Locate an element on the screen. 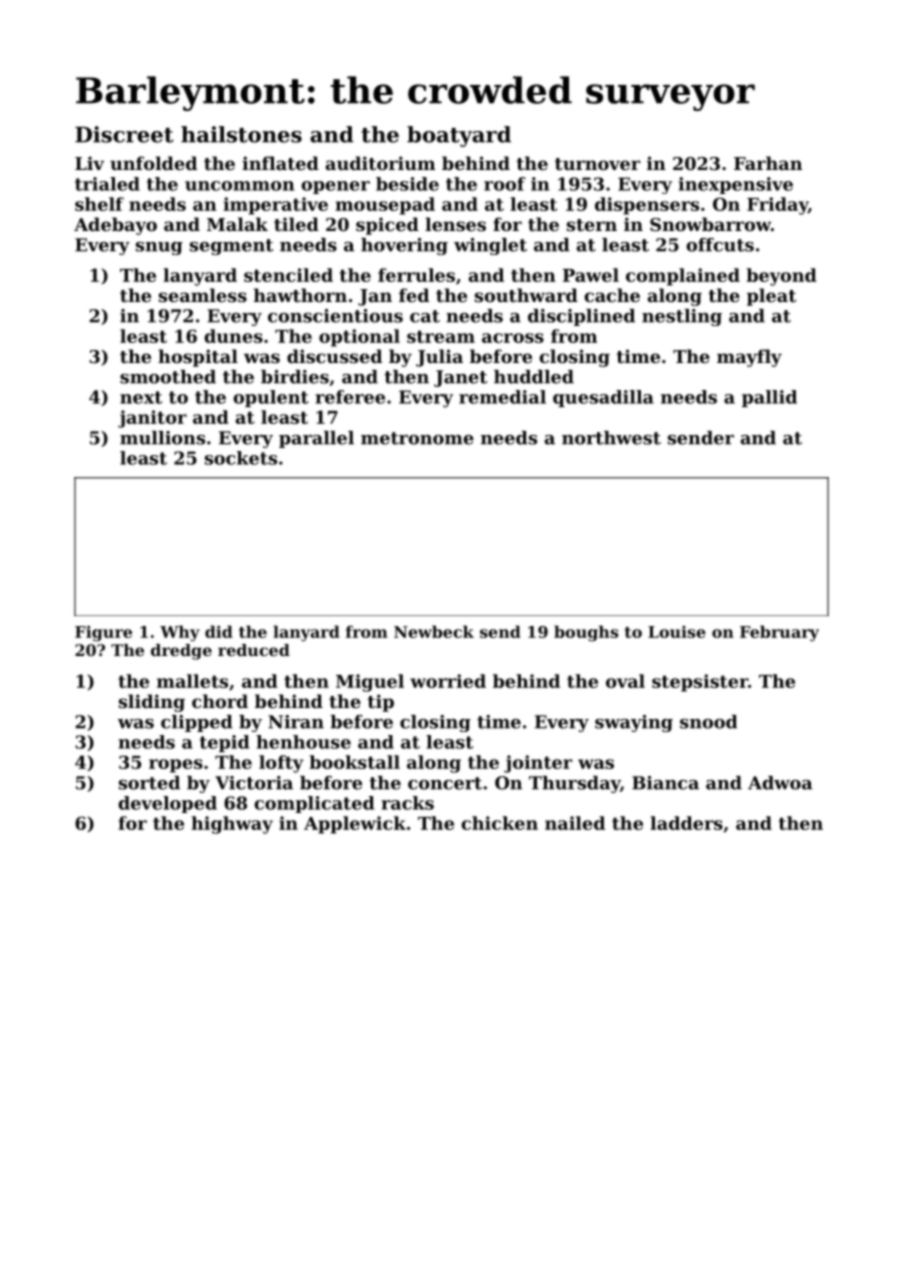  tip is located at coordinates (380, 703).
